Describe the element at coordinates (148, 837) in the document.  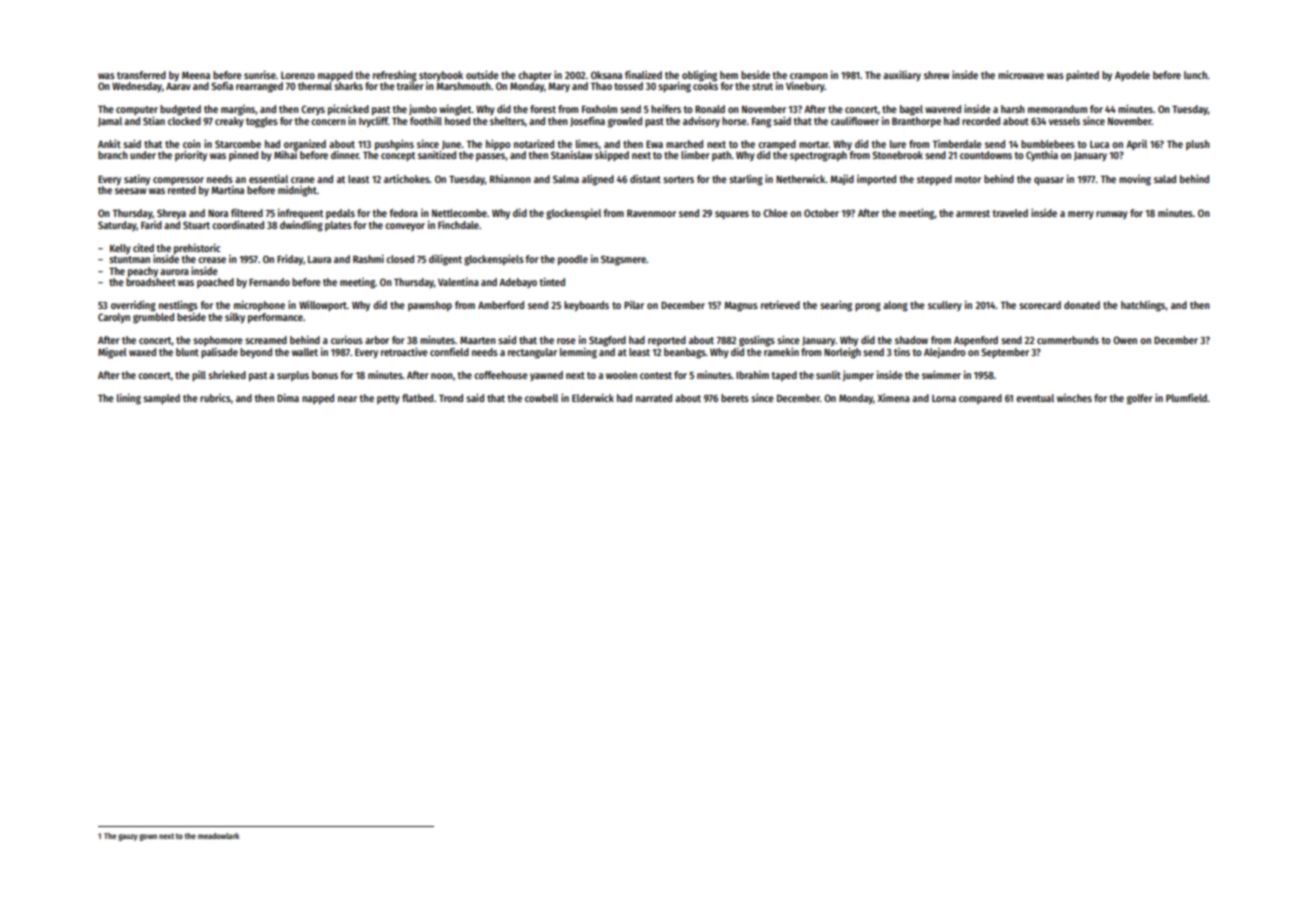
I see `gown` at that location.
